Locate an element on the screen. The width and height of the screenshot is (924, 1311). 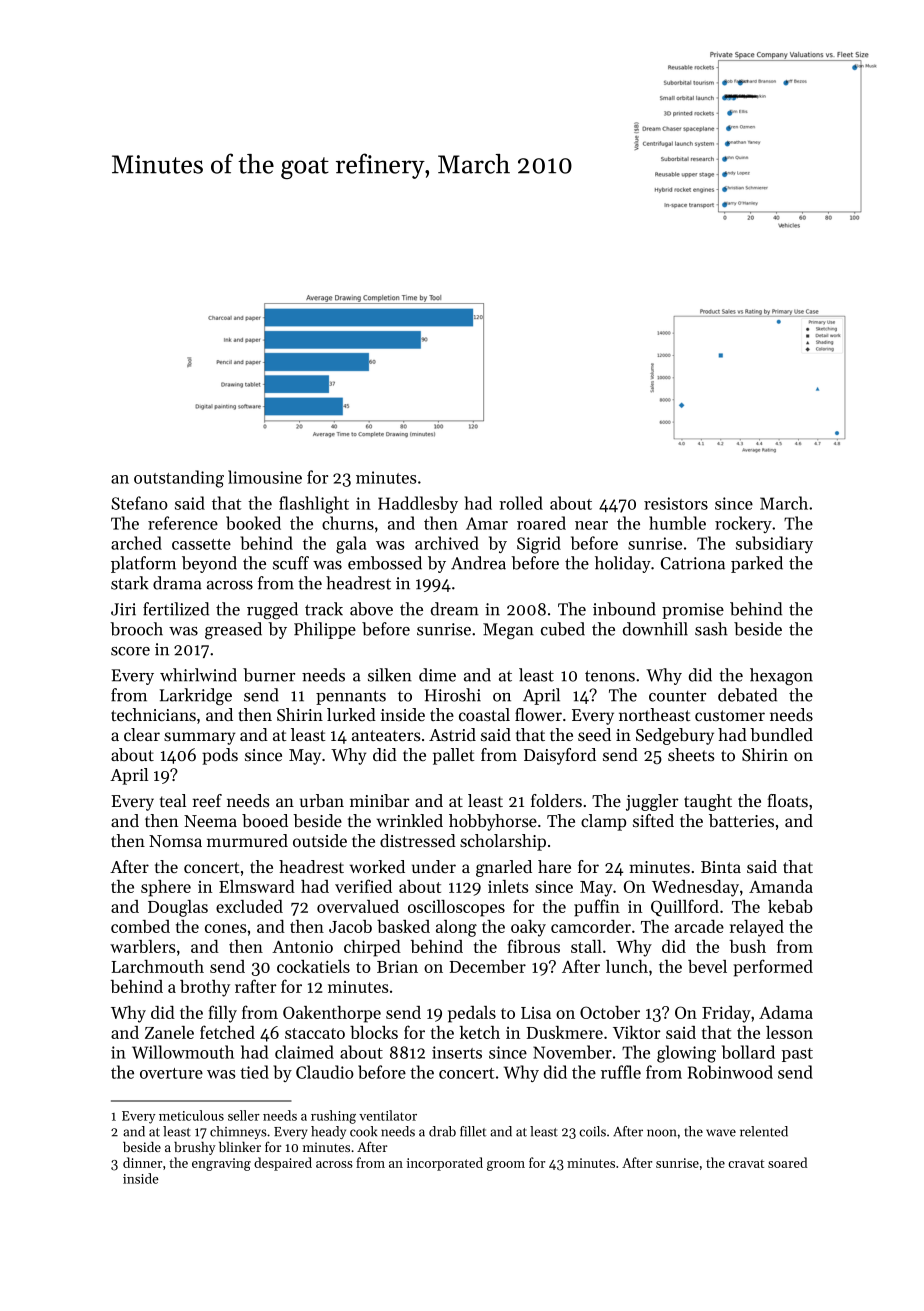
Haddlesby is located at coordinates (418, 504).
